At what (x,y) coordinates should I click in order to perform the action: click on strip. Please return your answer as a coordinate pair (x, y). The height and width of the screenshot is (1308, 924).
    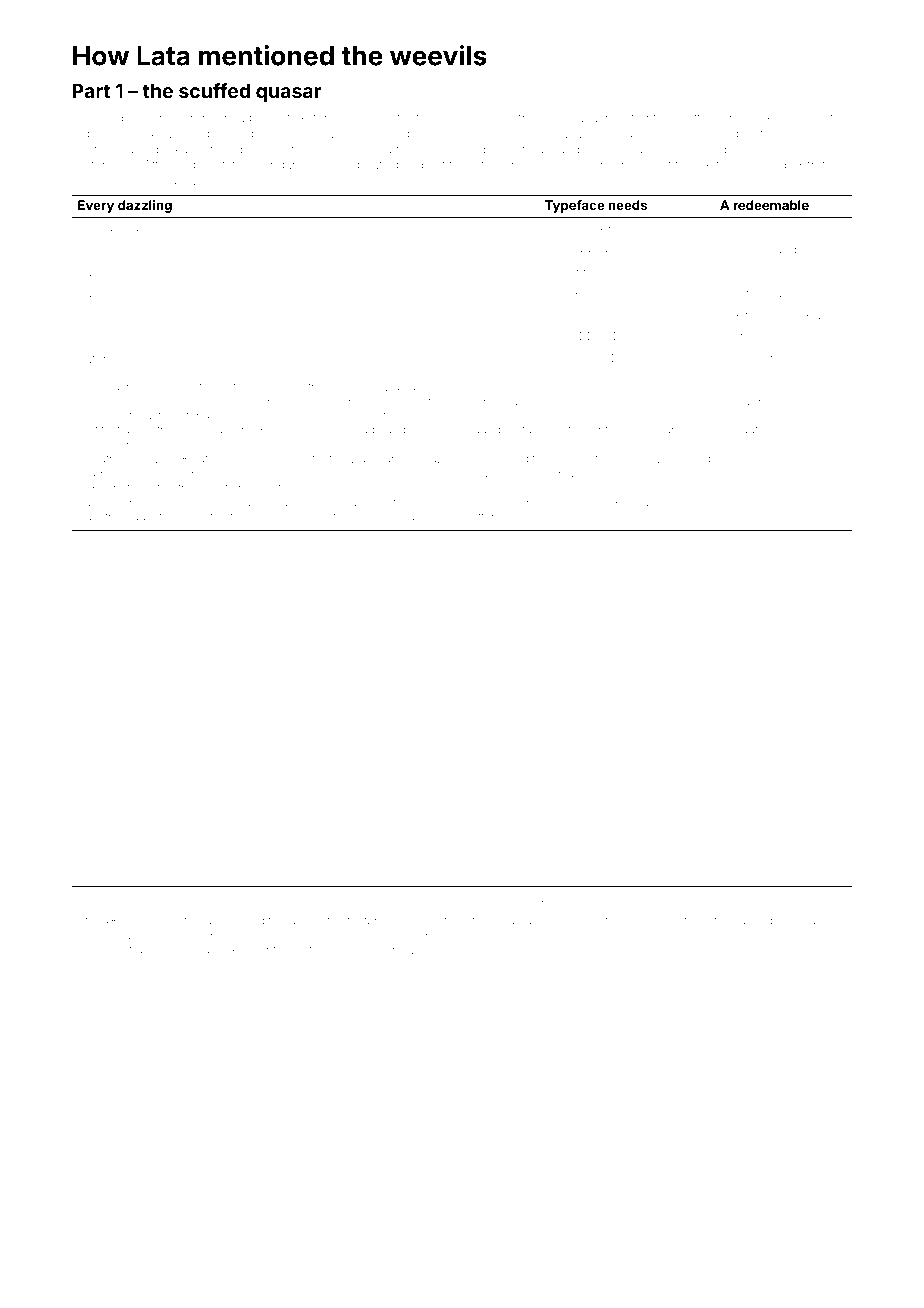
    Looking at the image, I should click on (205, 937).
